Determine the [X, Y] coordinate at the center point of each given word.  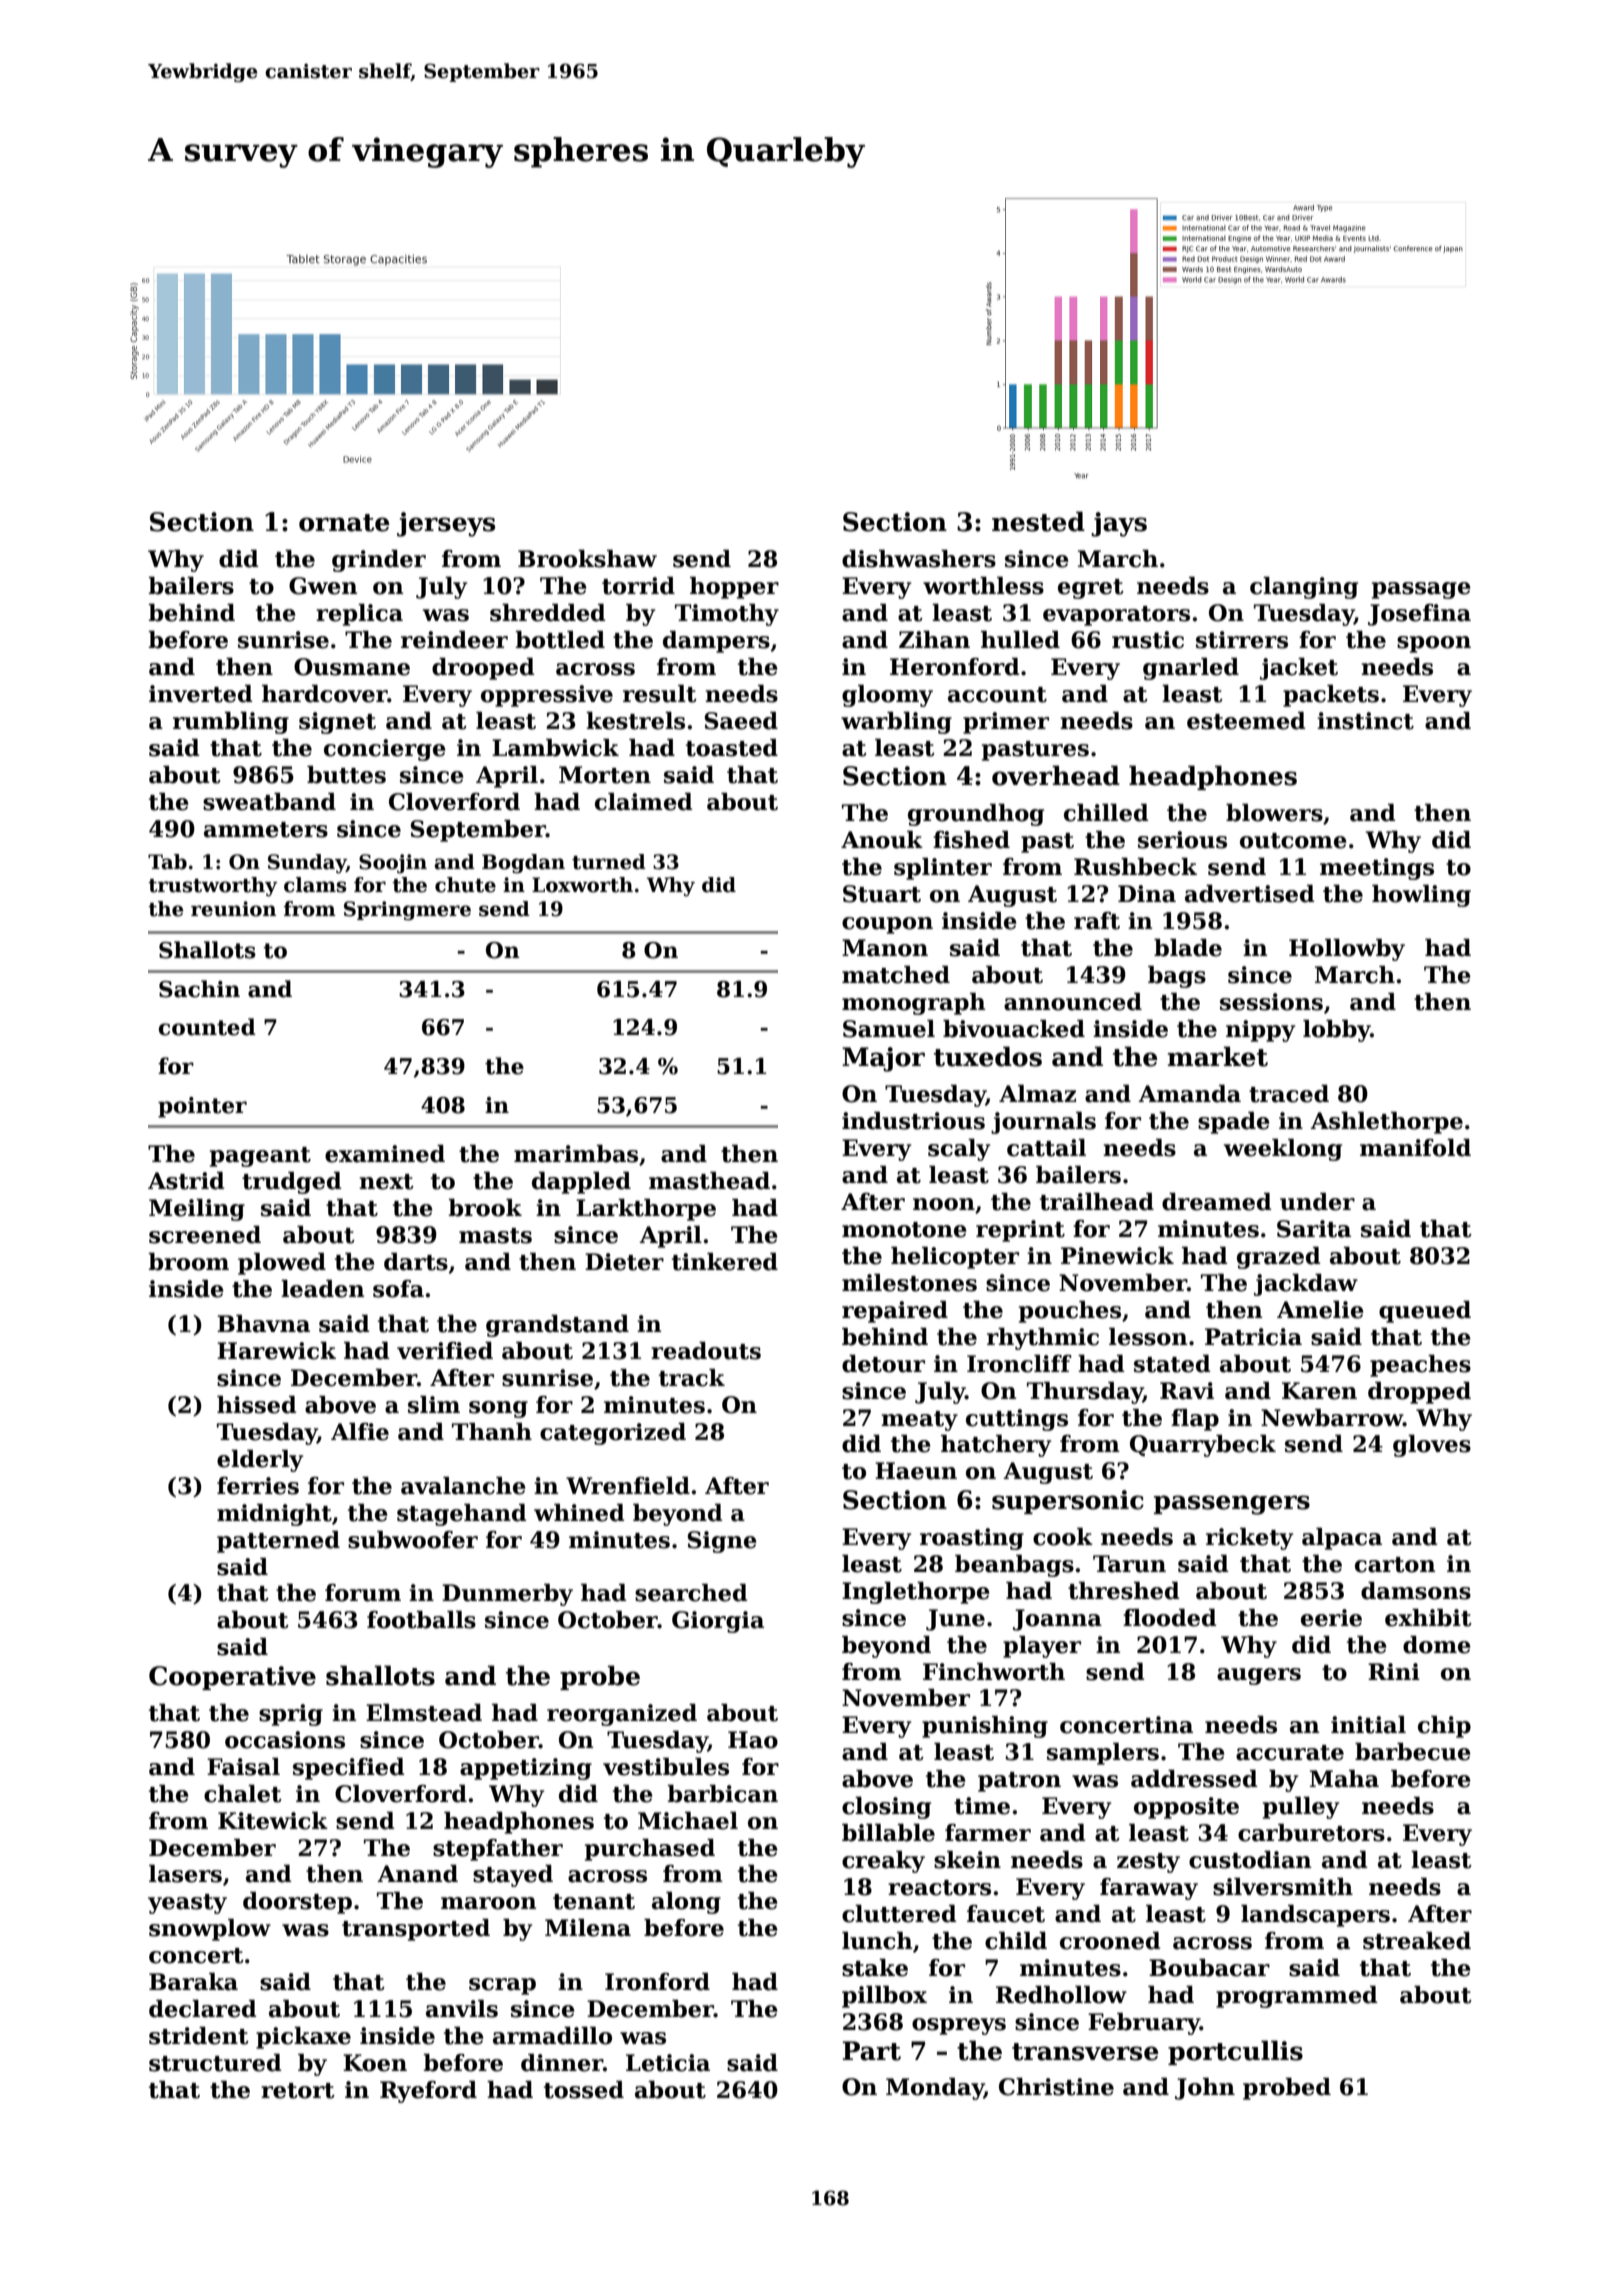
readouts [706, 1351]
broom [188, 1262]
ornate [344, 523]
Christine [1056, 2087]
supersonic [1068, 1502]
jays [1119, 524]
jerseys [446, 524]
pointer [202, 1107]
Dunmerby [507, 1595]
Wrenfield [628, 1486]
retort [298, 2091]
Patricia [1253, 1337]
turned [609, 862]
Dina [1147, 894]
